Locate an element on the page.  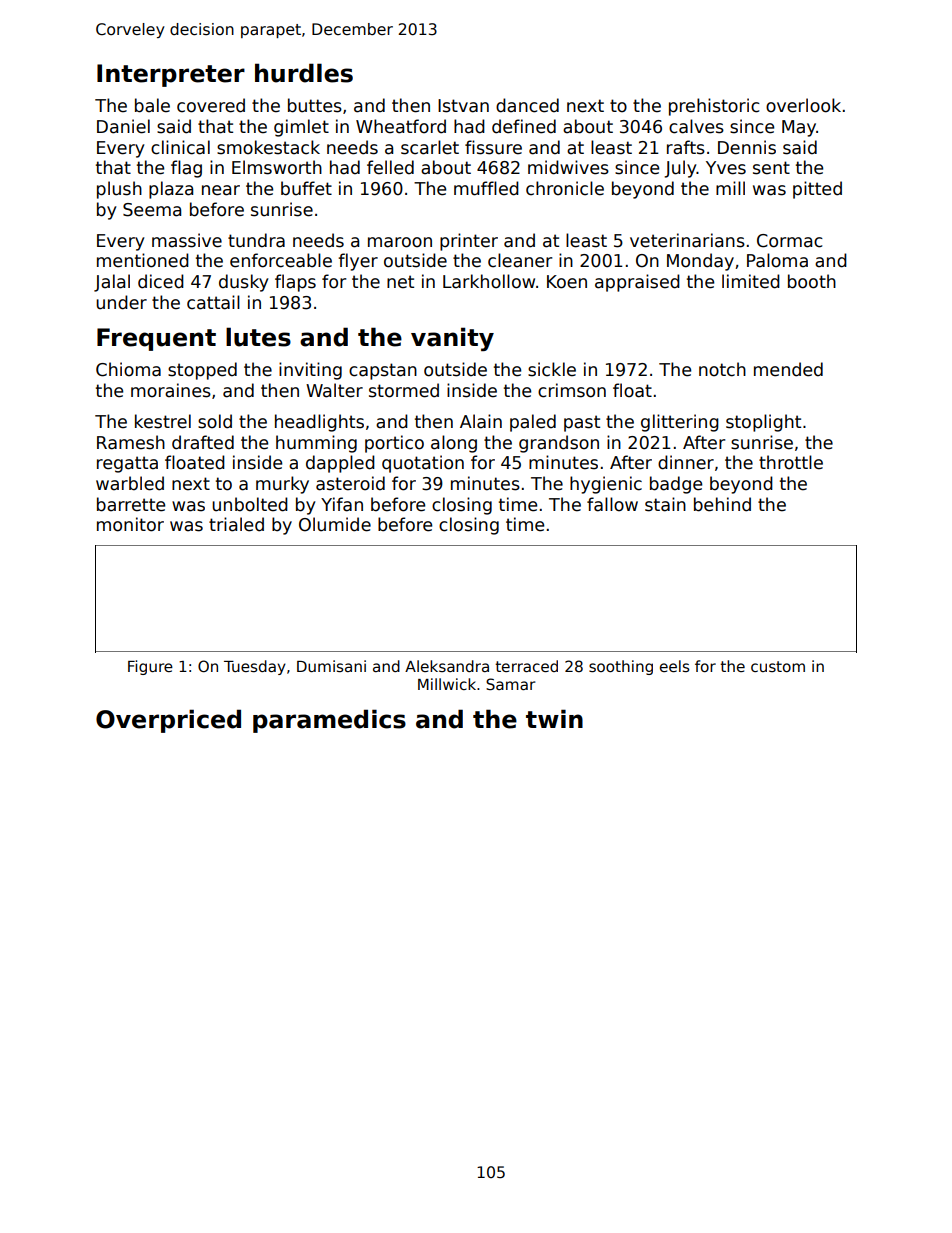
tundra is located at coordinates (256, 240).
